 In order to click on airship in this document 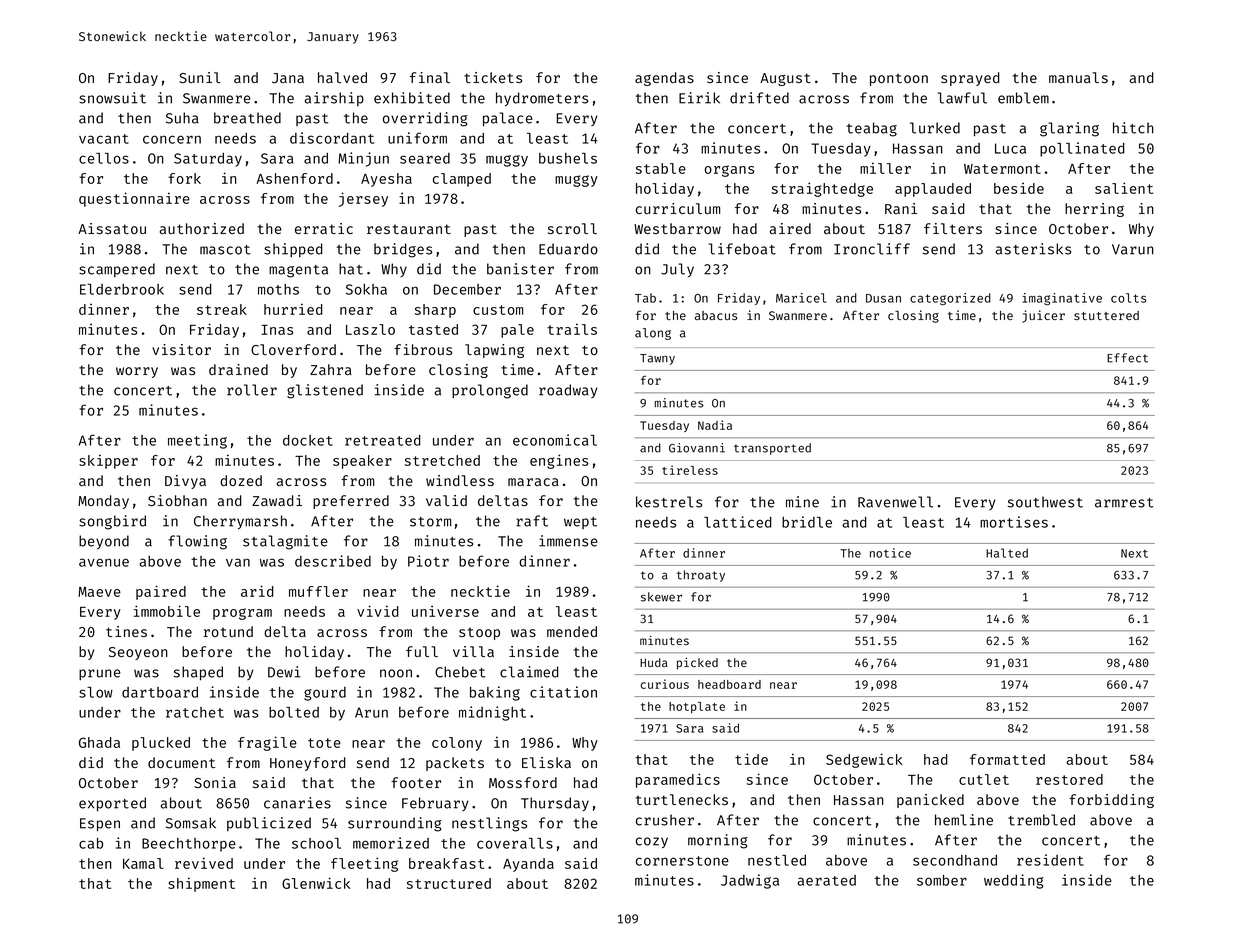, I will do `click(334, 99)`.
